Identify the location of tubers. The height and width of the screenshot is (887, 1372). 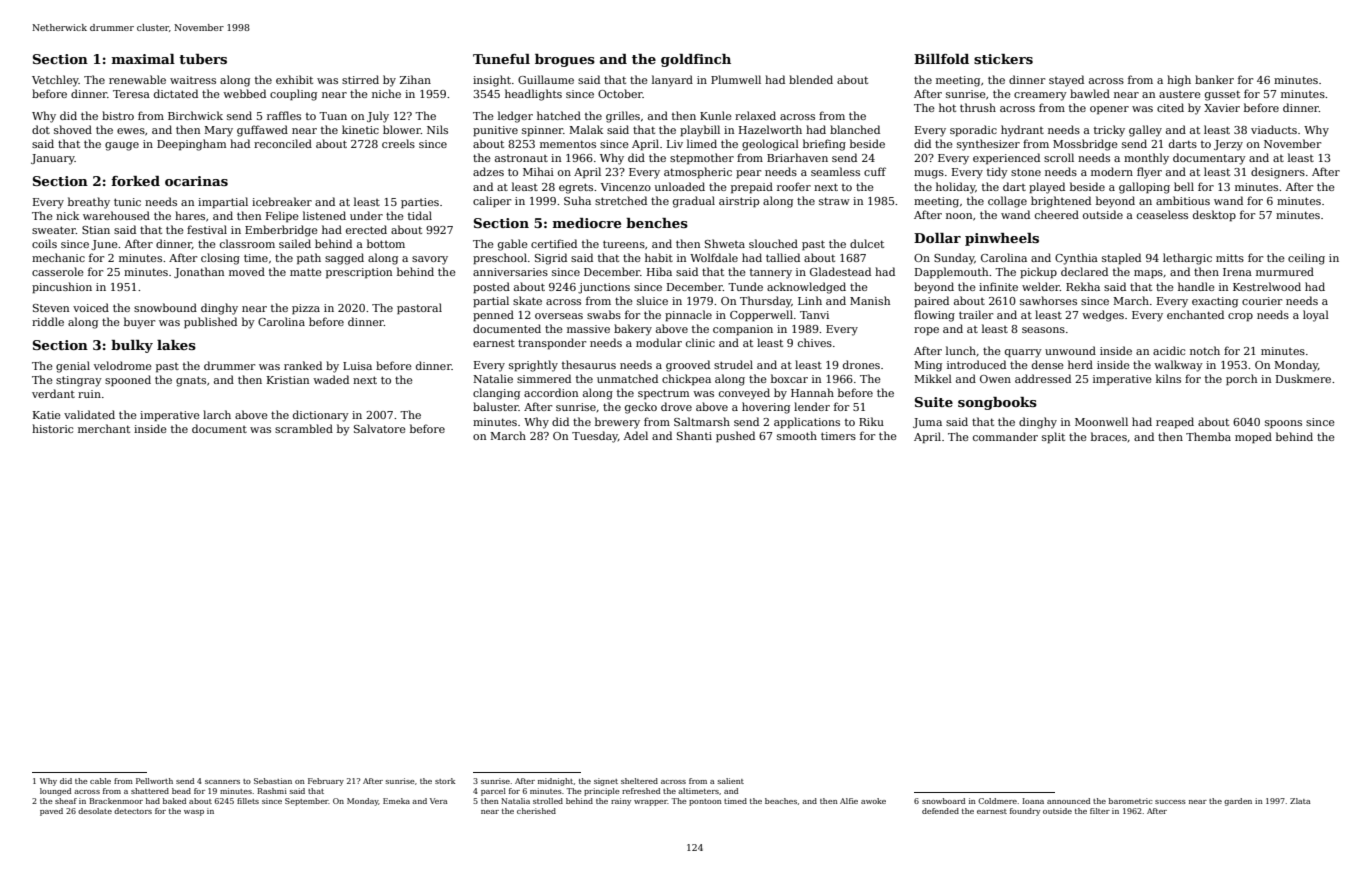
(203, 59).
